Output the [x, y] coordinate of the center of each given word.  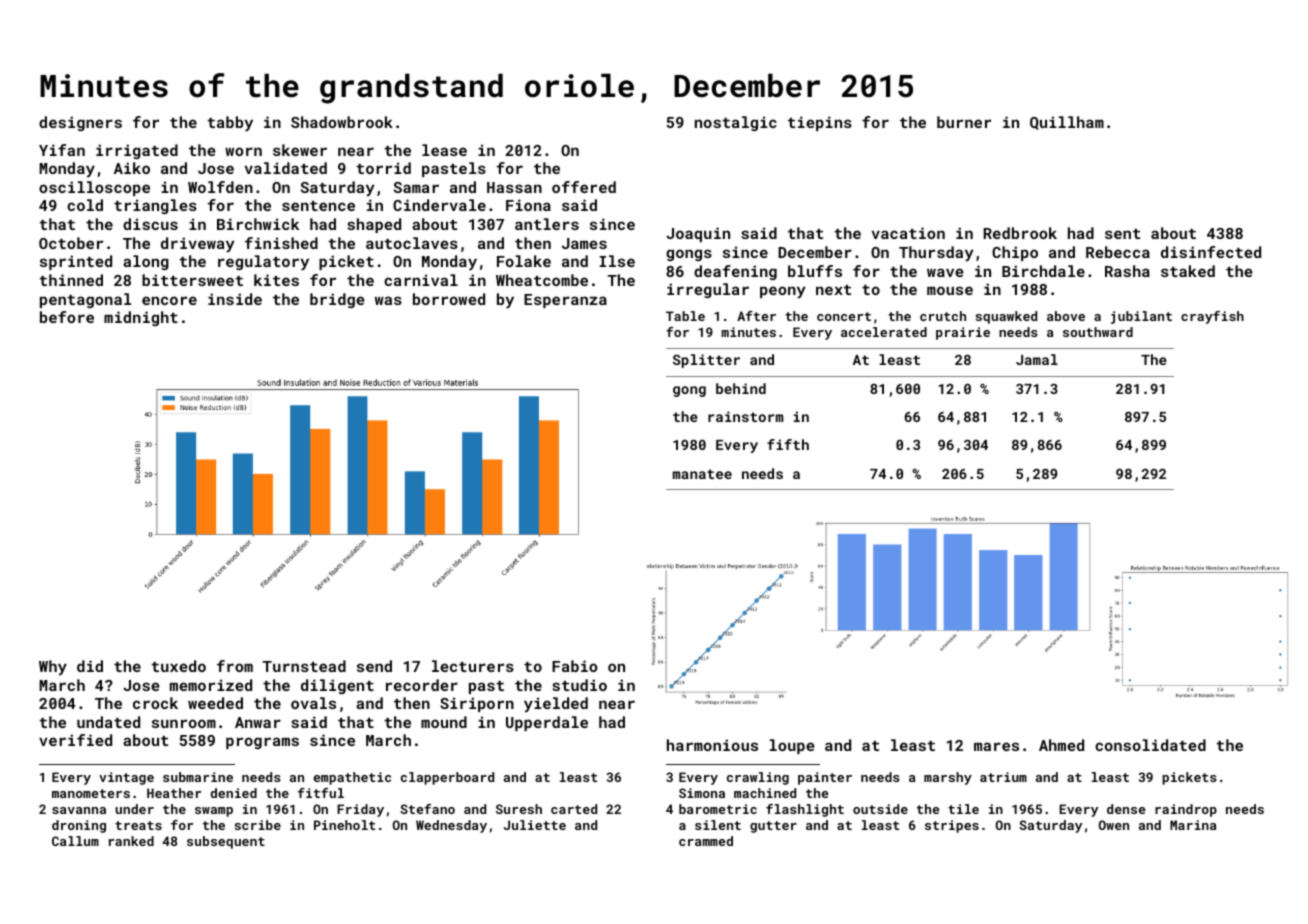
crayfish [1212, 317]
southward [1098, 332]
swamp [214, 812]
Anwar [258, 722]
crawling [758, 778]
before [67, 317]
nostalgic [736, 123]
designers [80, 123]
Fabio [575, 666]
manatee [702, 474]
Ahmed [1061, 745]
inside [235, 299]
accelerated [884, 332]
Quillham [1067, 123]
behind [741, 388]
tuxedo [178, 666]
